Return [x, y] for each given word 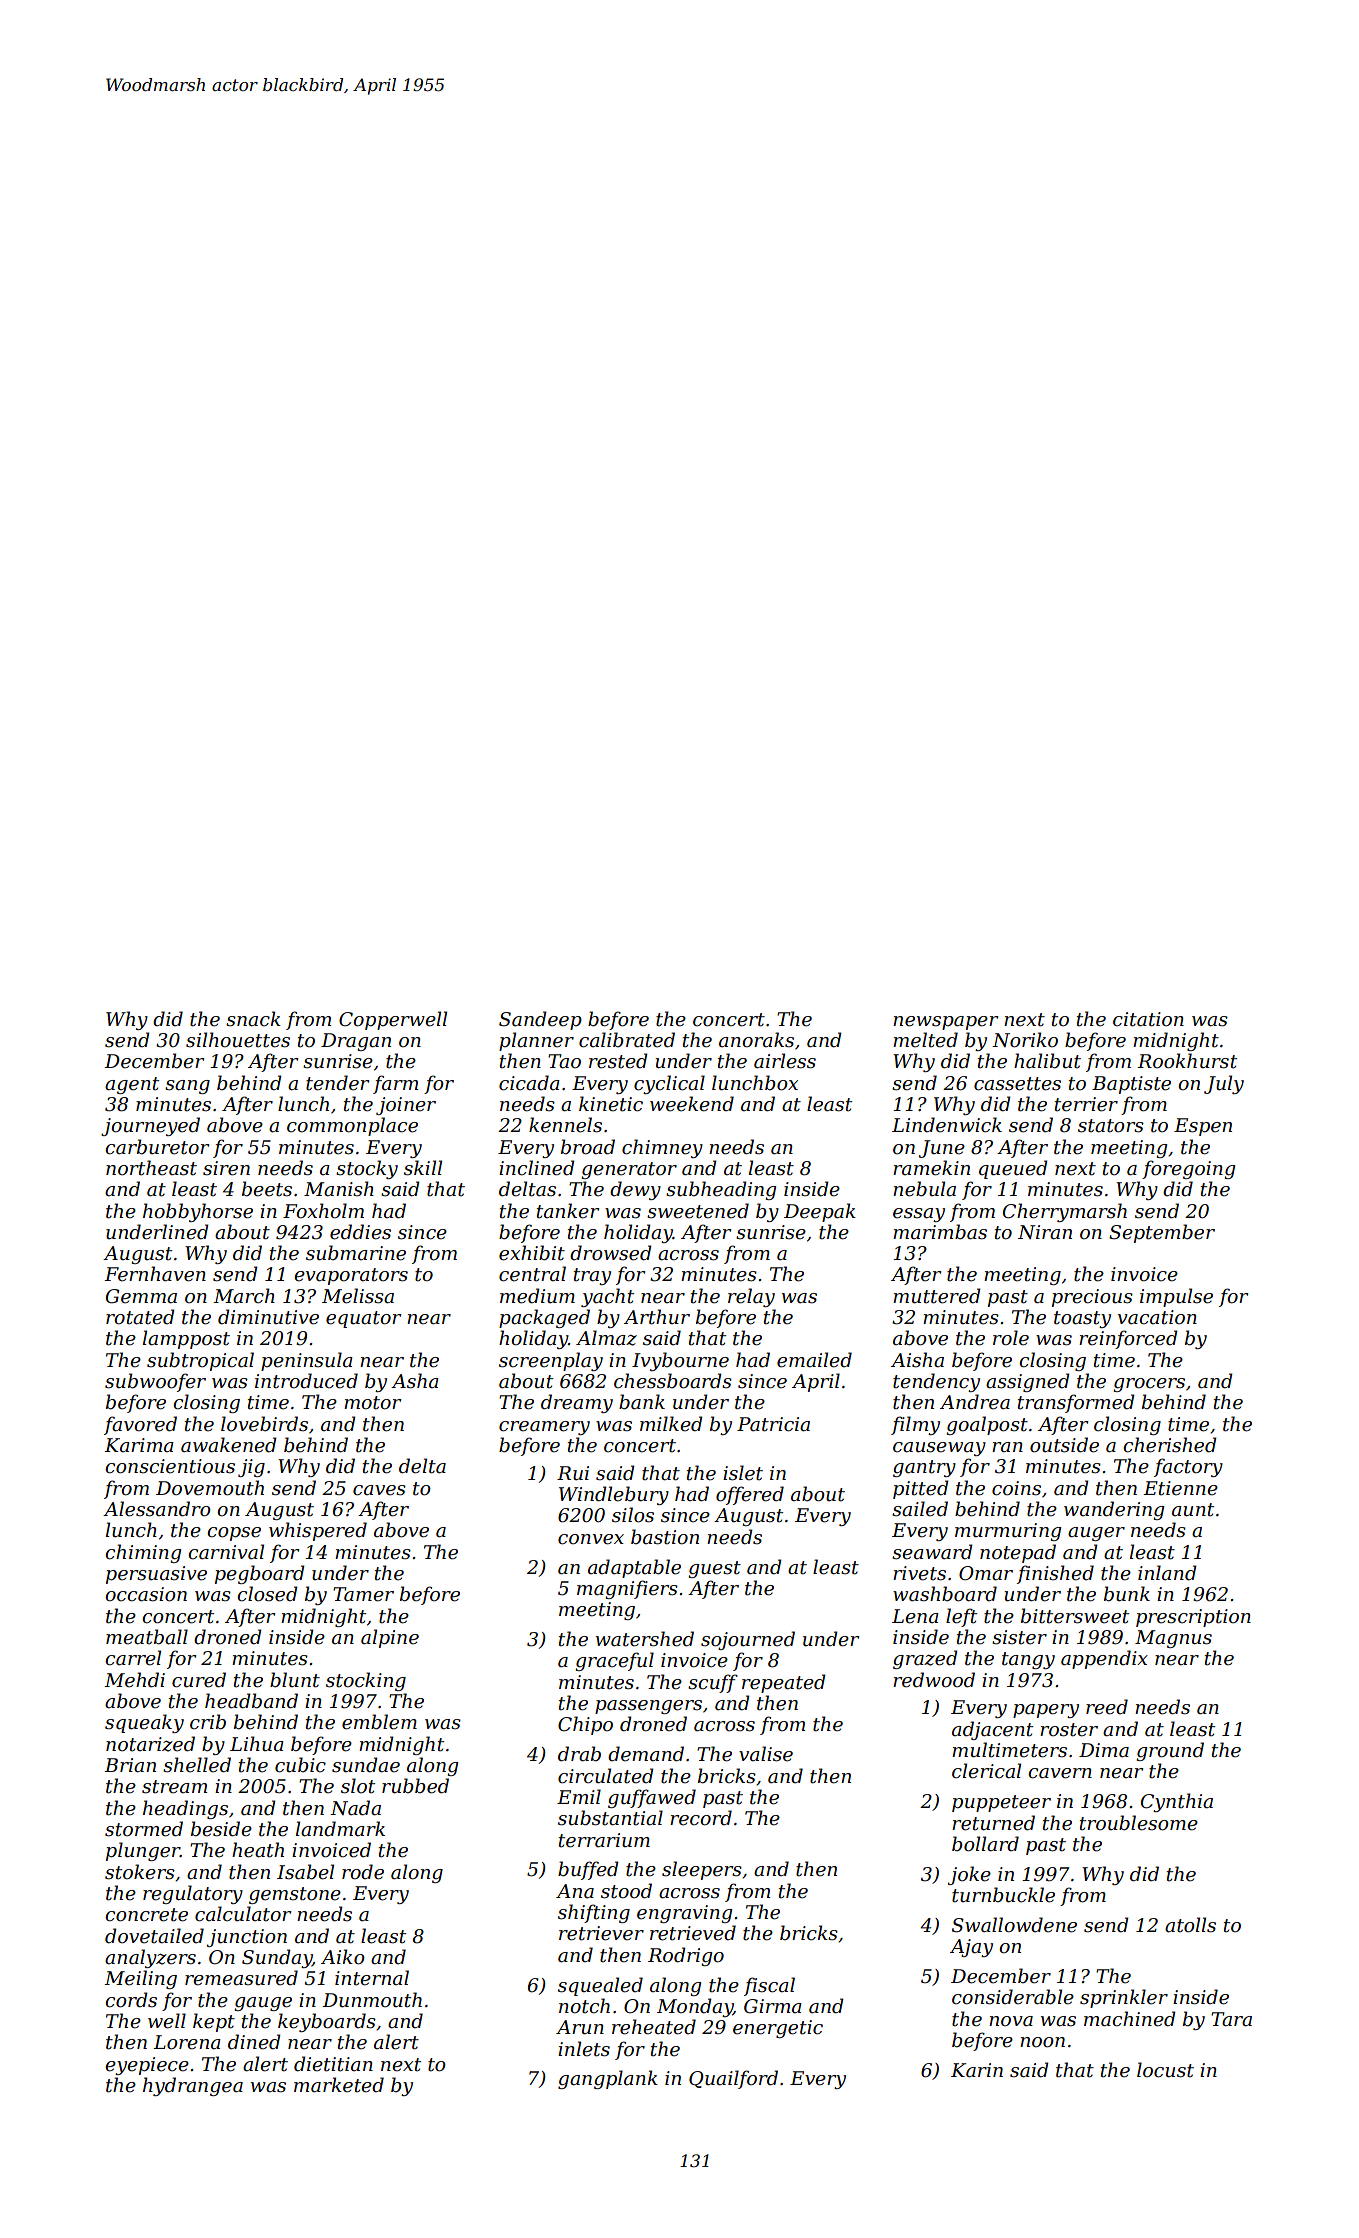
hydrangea [193, 2086]
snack [253, 1019]
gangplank [608, 2079]
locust [1165, 2070]
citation [1148, 1019]
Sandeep [540, 1020]
